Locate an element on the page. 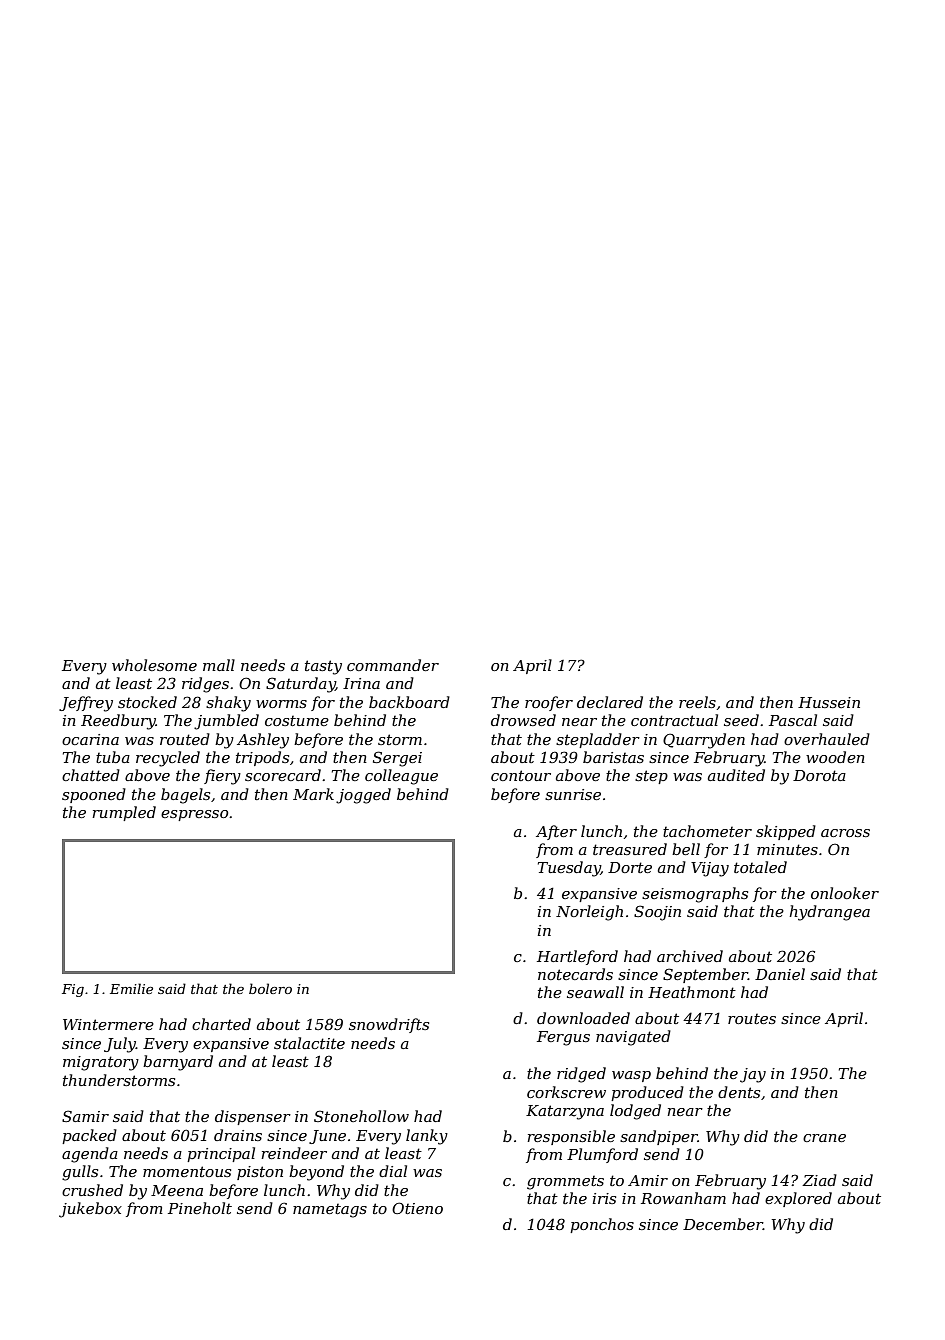  commander is located at coordinates (393, 665).
